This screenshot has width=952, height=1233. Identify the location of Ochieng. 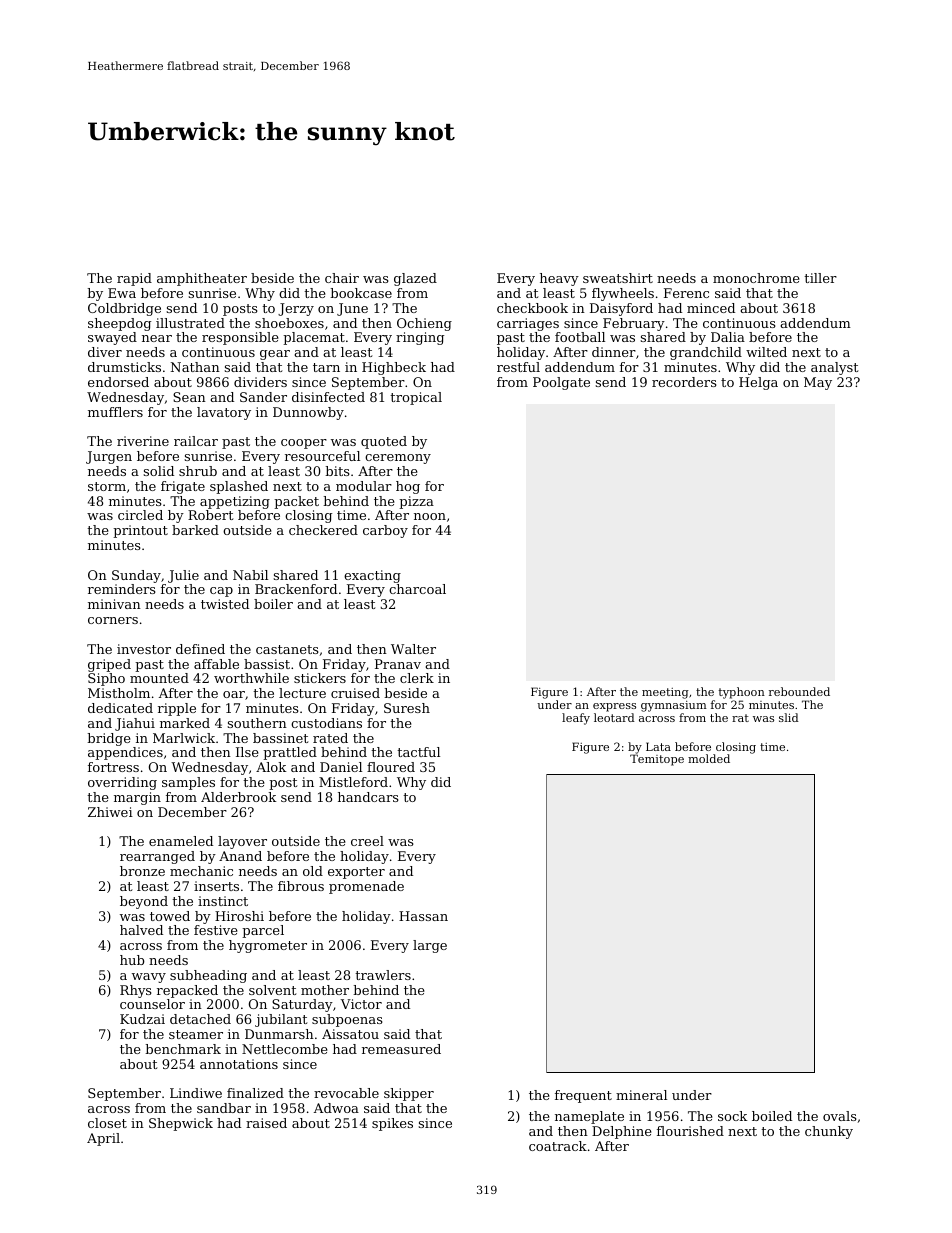
(424, 324).
